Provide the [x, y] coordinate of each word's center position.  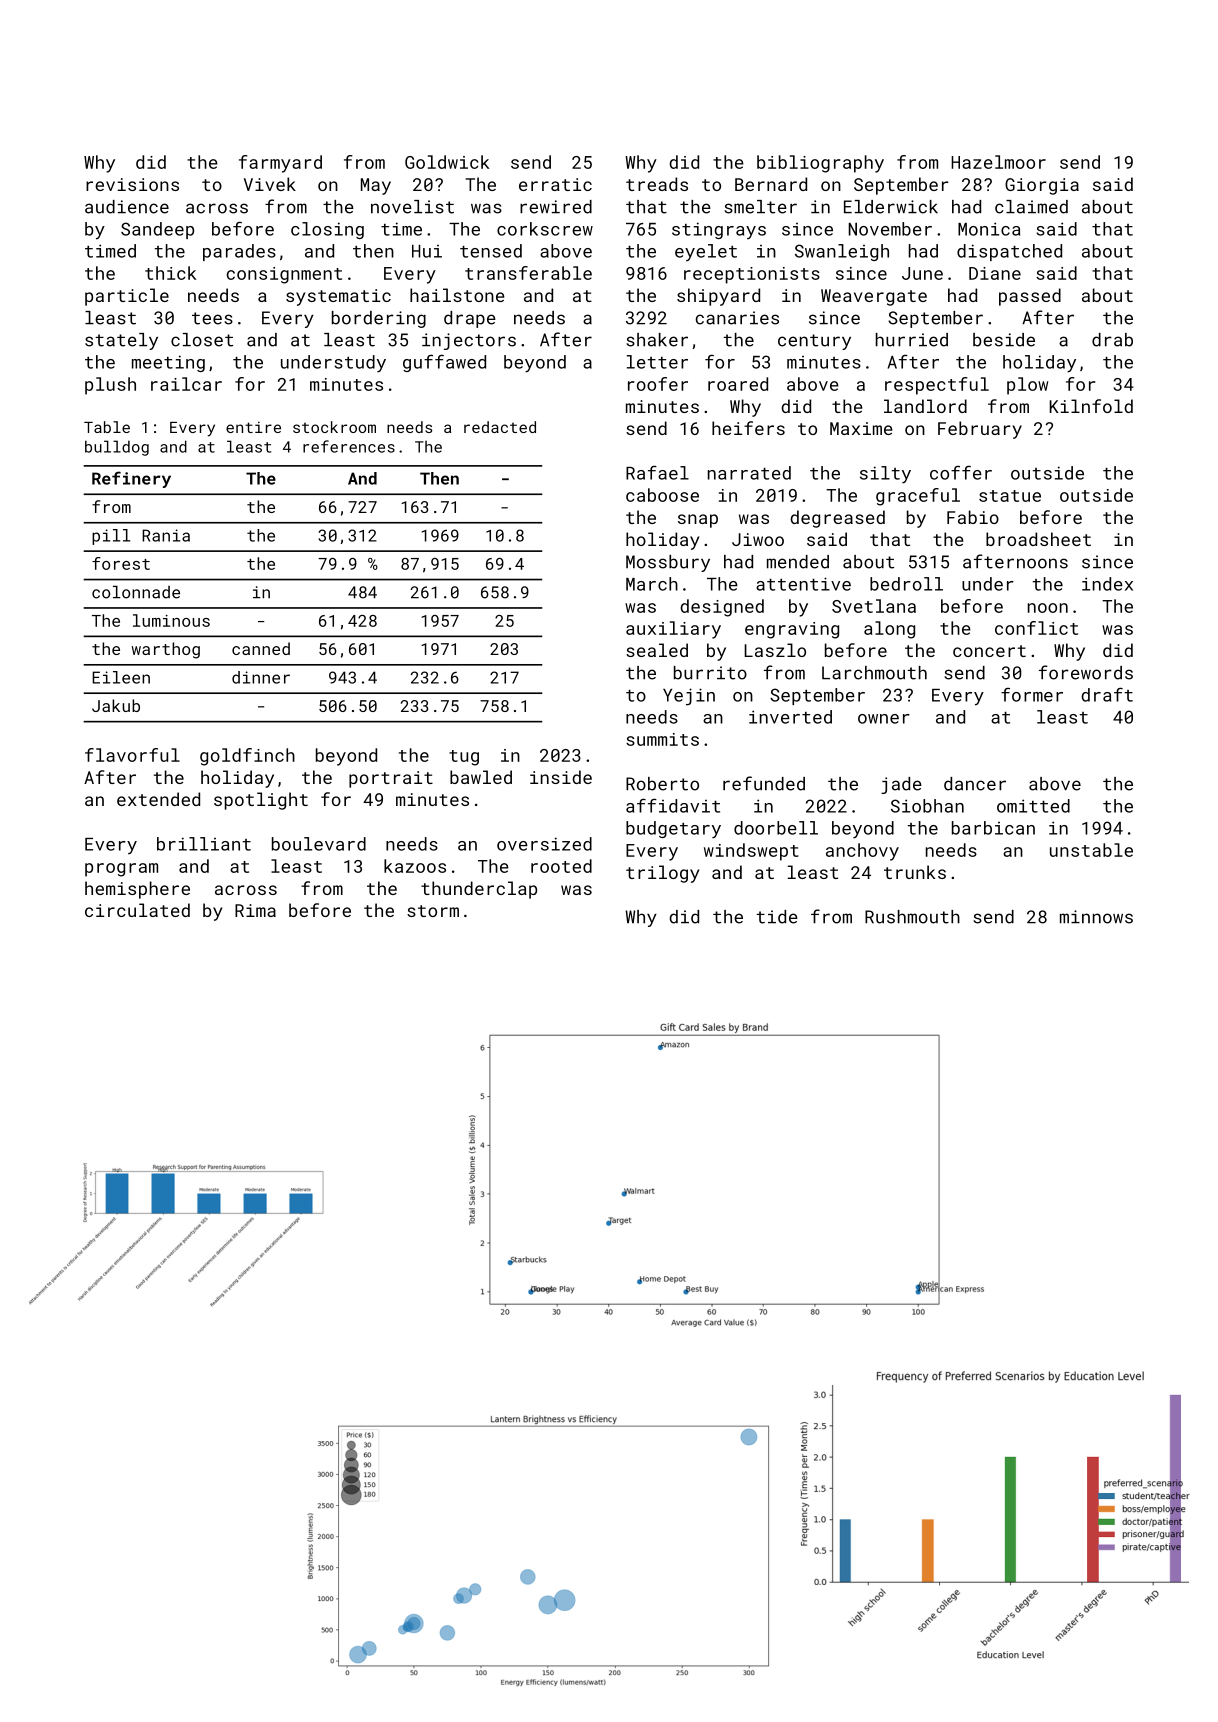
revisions [132, 184]
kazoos [415, 866]
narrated [749, 473]
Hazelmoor [998, 162]
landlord [925, 406]
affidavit [673, 805]
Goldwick [447, 162]
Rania [166, 535]
